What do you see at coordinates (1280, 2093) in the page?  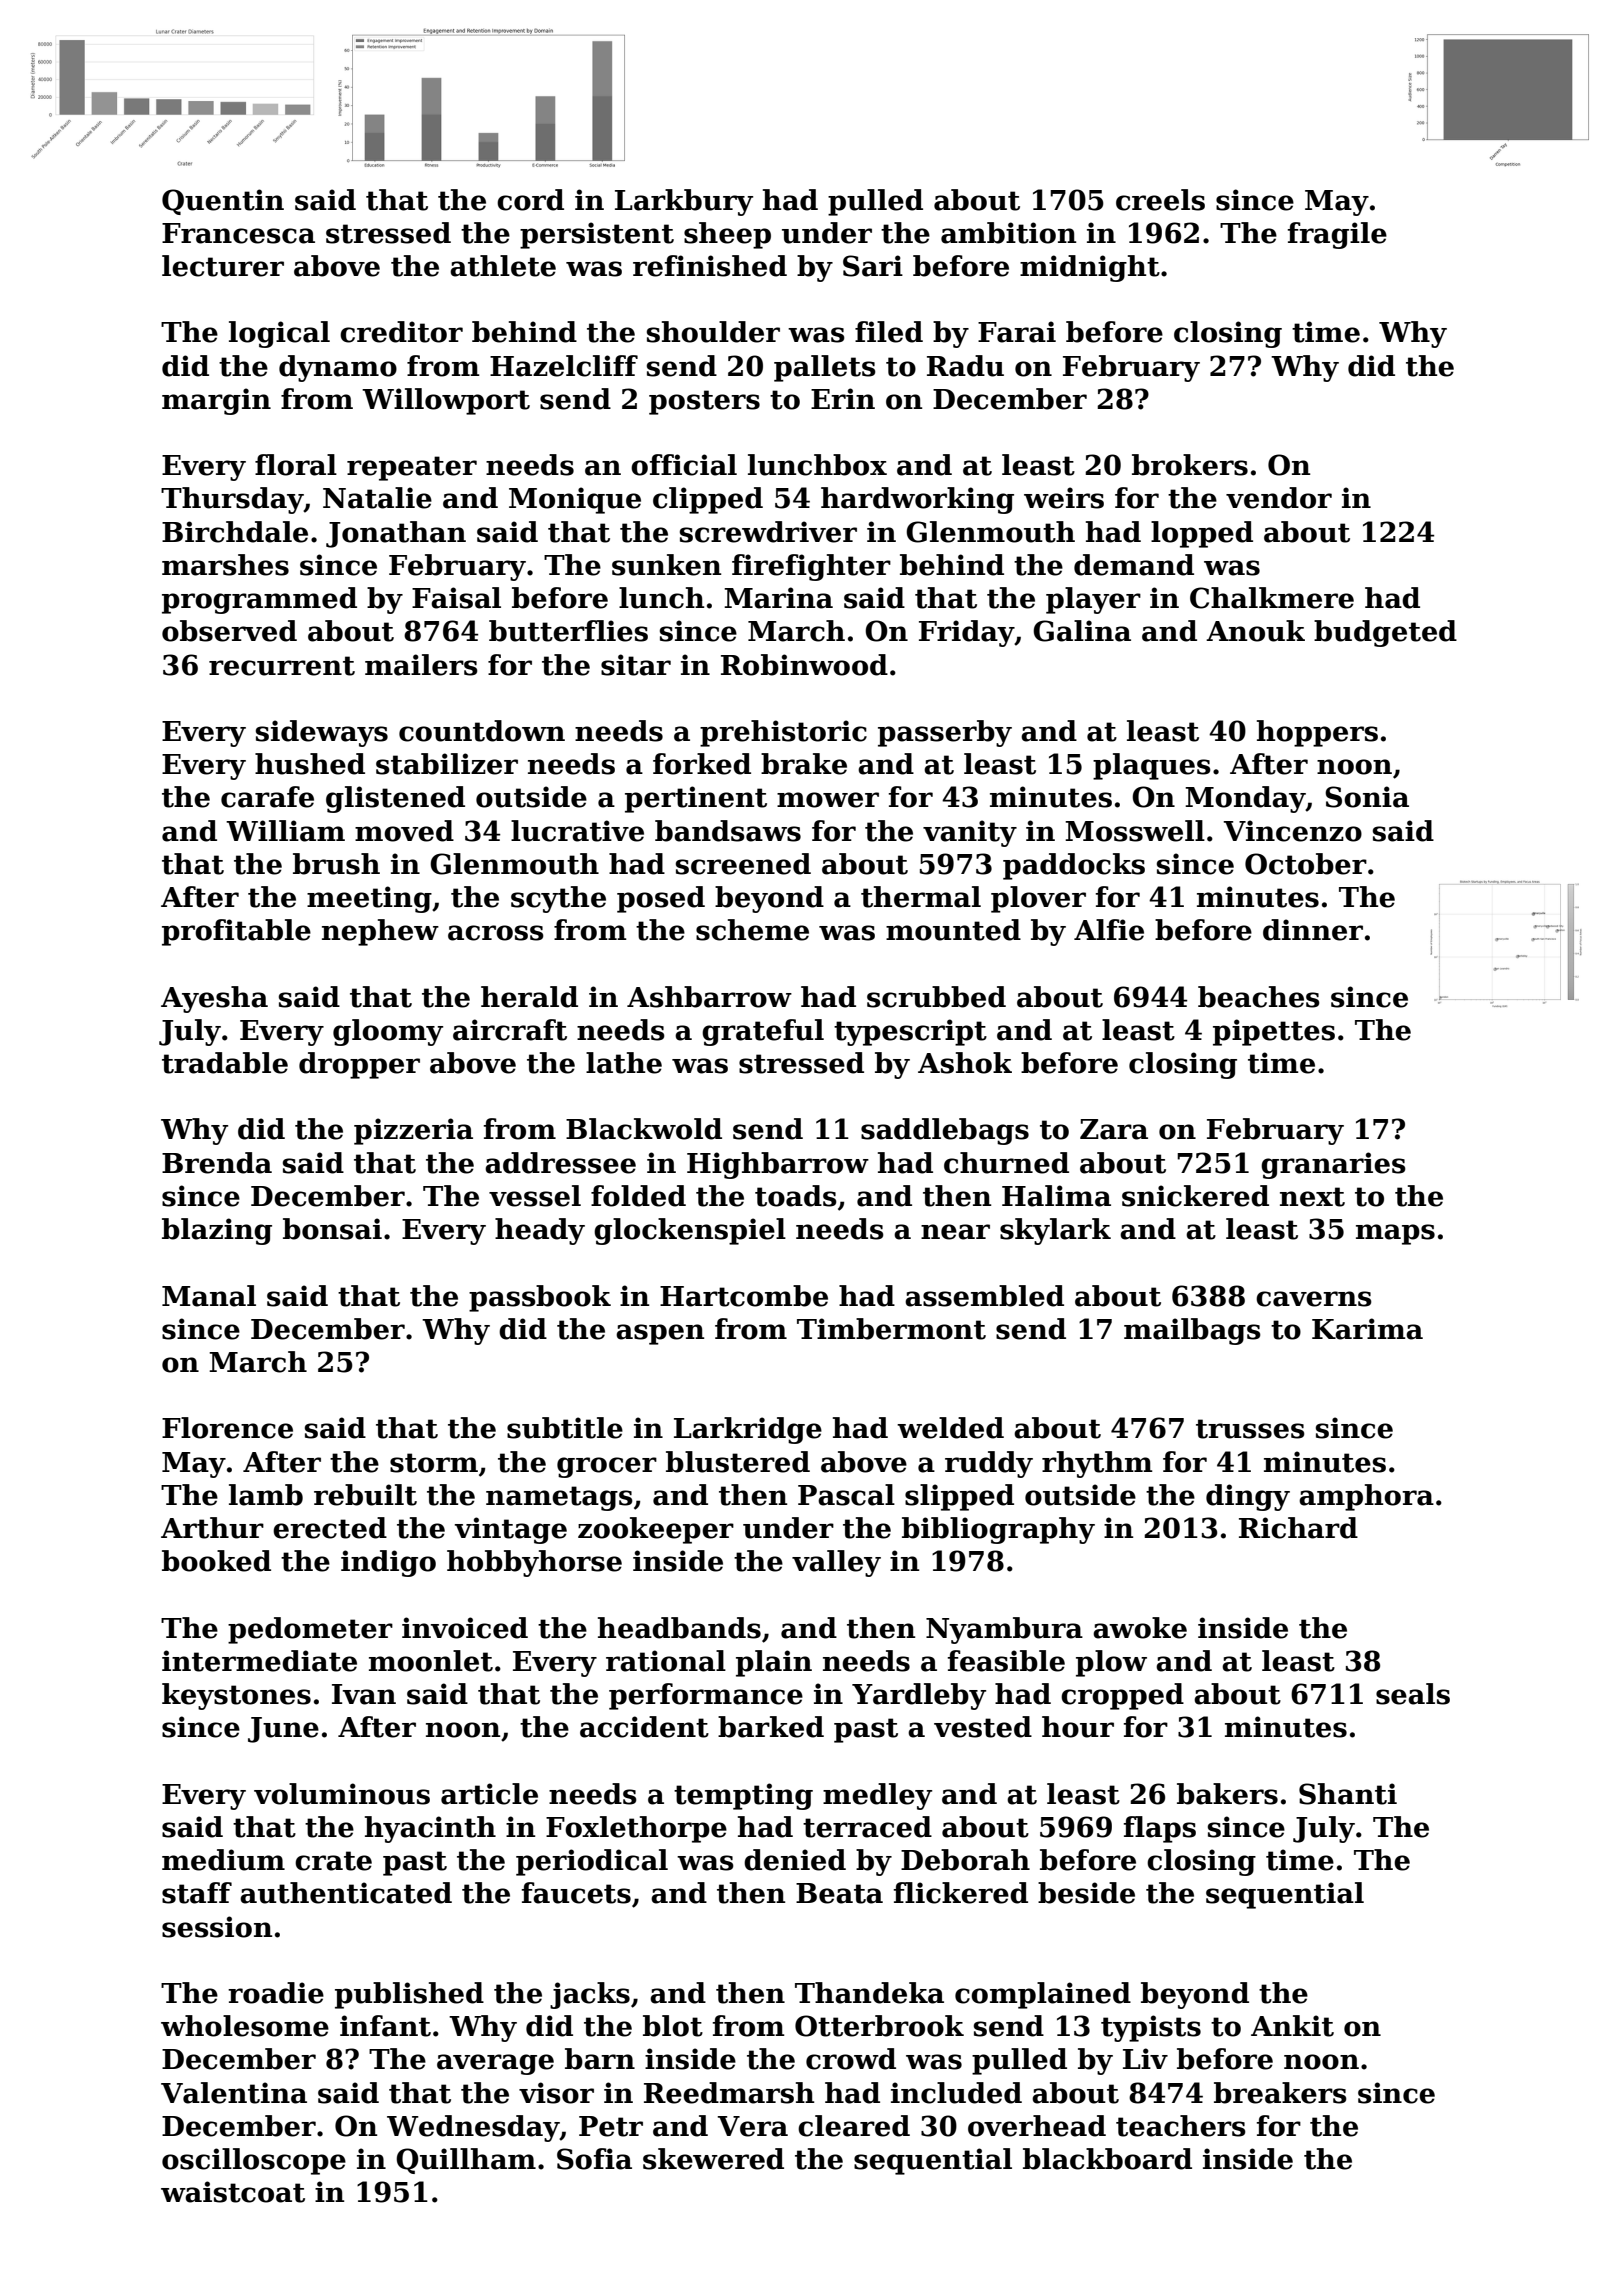 I see `breakers` at bounding box center [1280, 2093].
